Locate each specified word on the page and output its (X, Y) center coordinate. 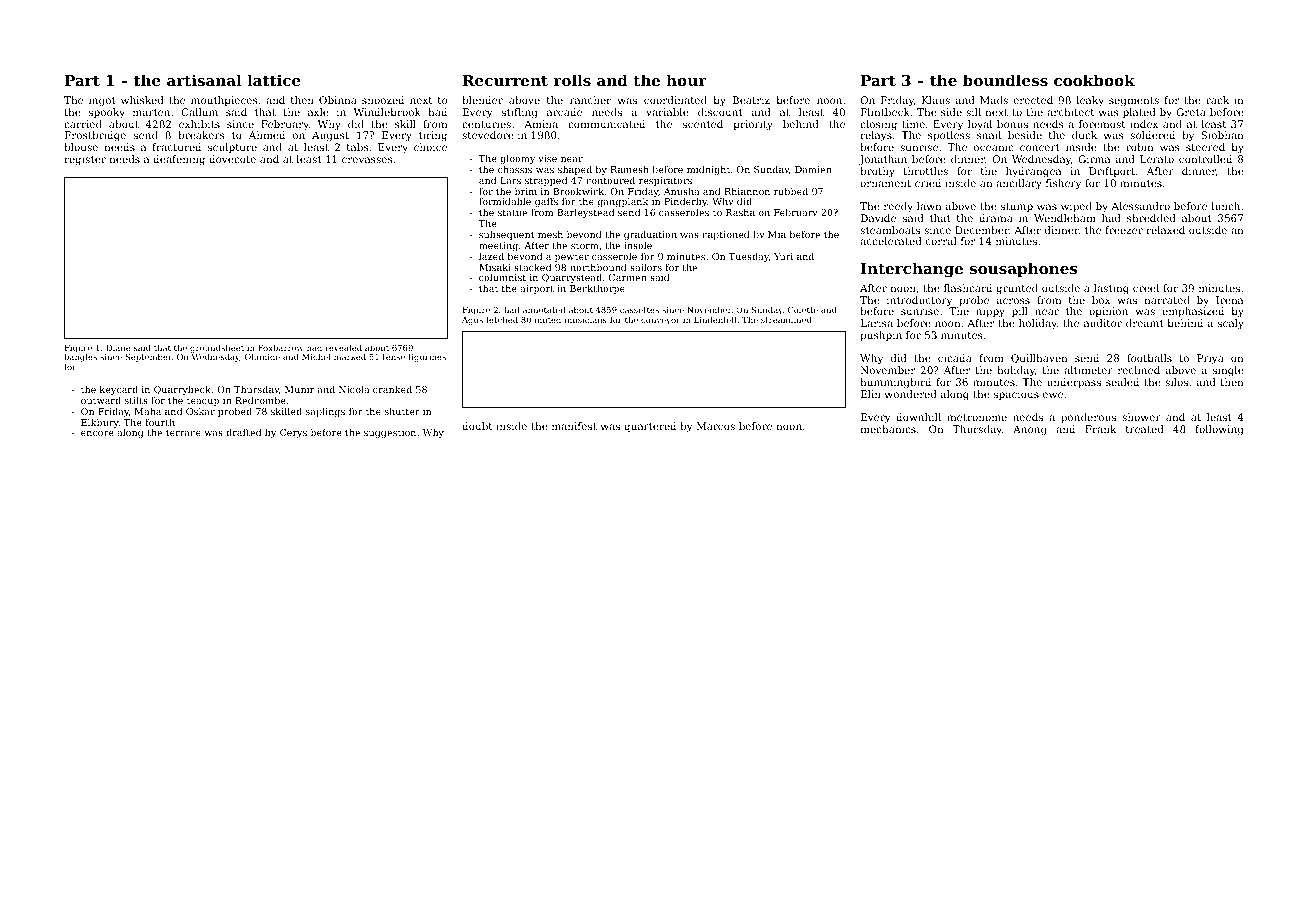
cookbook (1094, 80)
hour (686, 80)
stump (1017, 207)
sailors (646, 267)
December (982, 230)
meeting (498, 246)
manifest (574, 426)
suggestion (390, 433)
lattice (274, 80)
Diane (118, 348)
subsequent (507, 235)
